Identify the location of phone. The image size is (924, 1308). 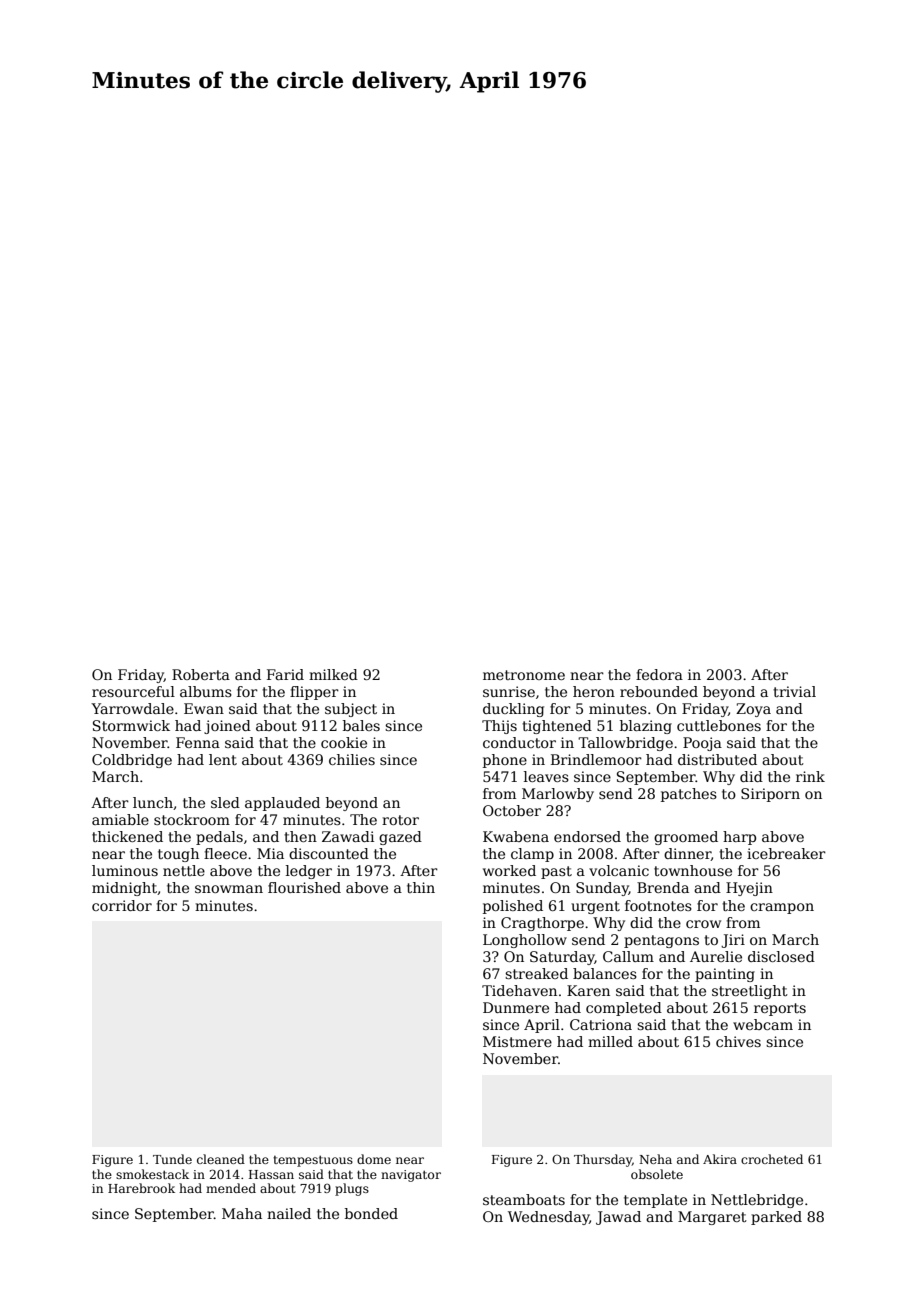
(505, 761).
